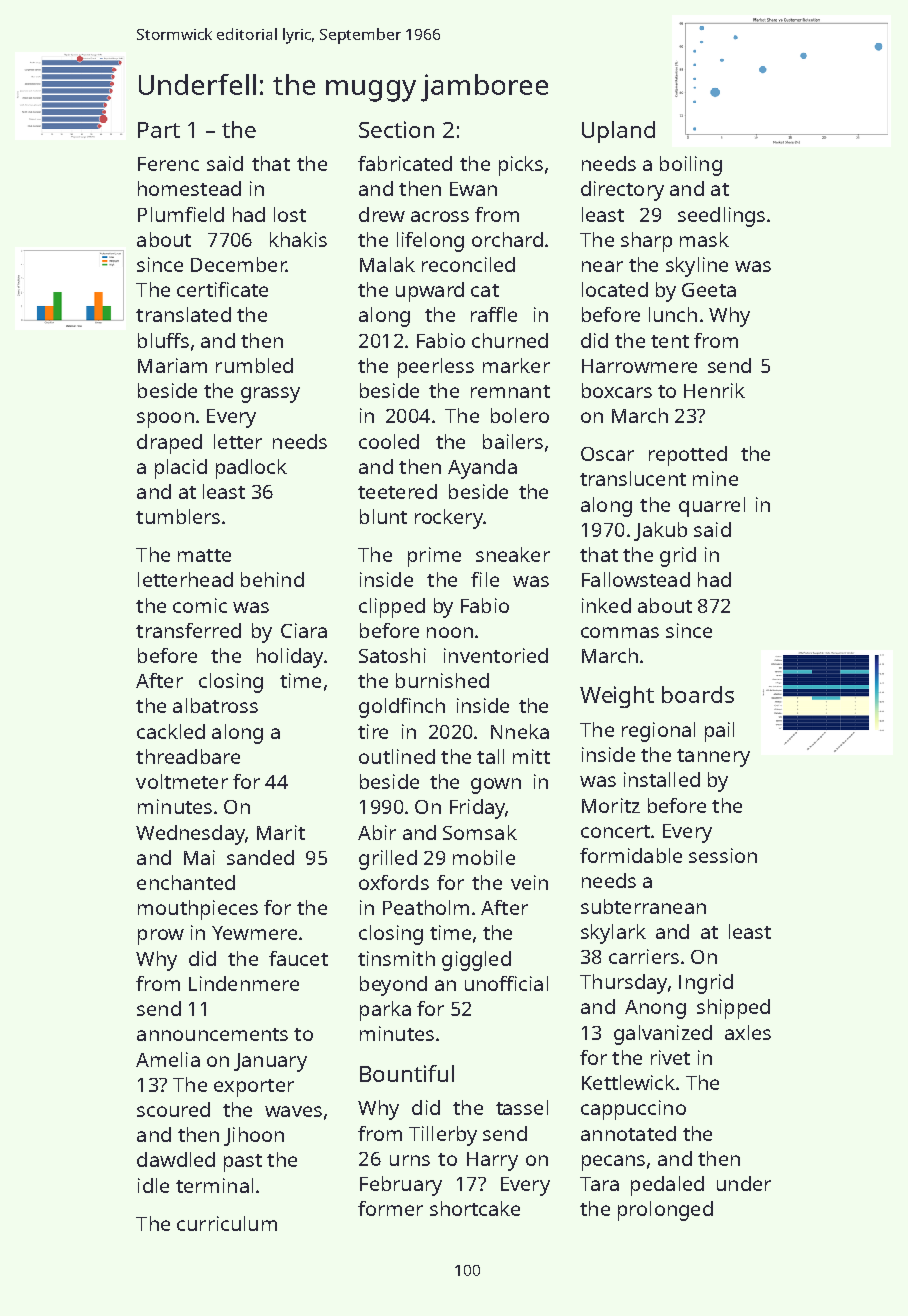 The width and height of the screenshot is (908, 1316). What do you see at coordinates (396, 129) in the screenshot?
I see `Section` at bounding box center [396, 129].
